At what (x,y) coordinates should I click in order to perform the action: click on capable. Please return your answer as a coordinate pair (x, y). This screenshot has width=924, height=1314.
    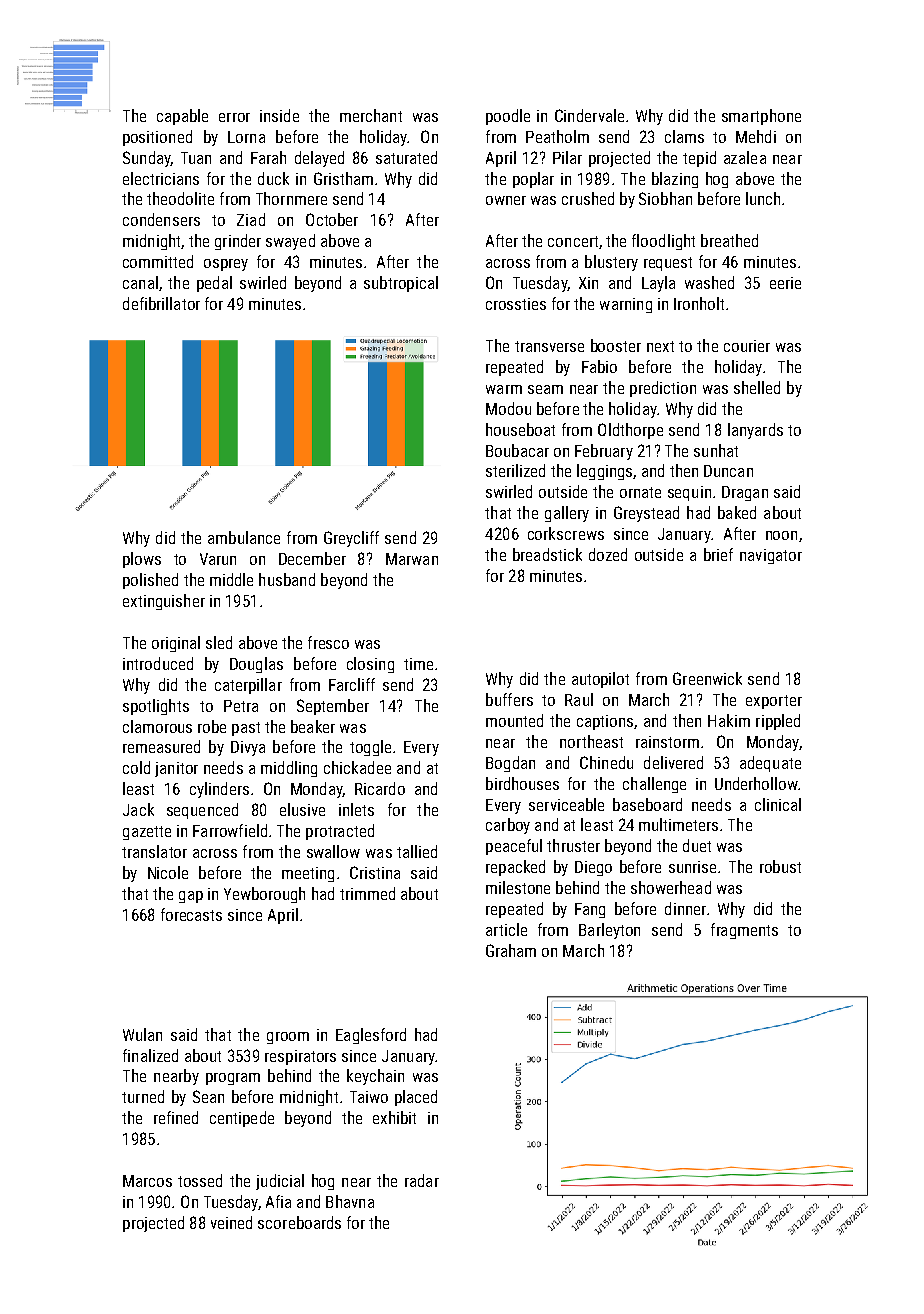
    Looking at the image, I should click on (182, 117).
